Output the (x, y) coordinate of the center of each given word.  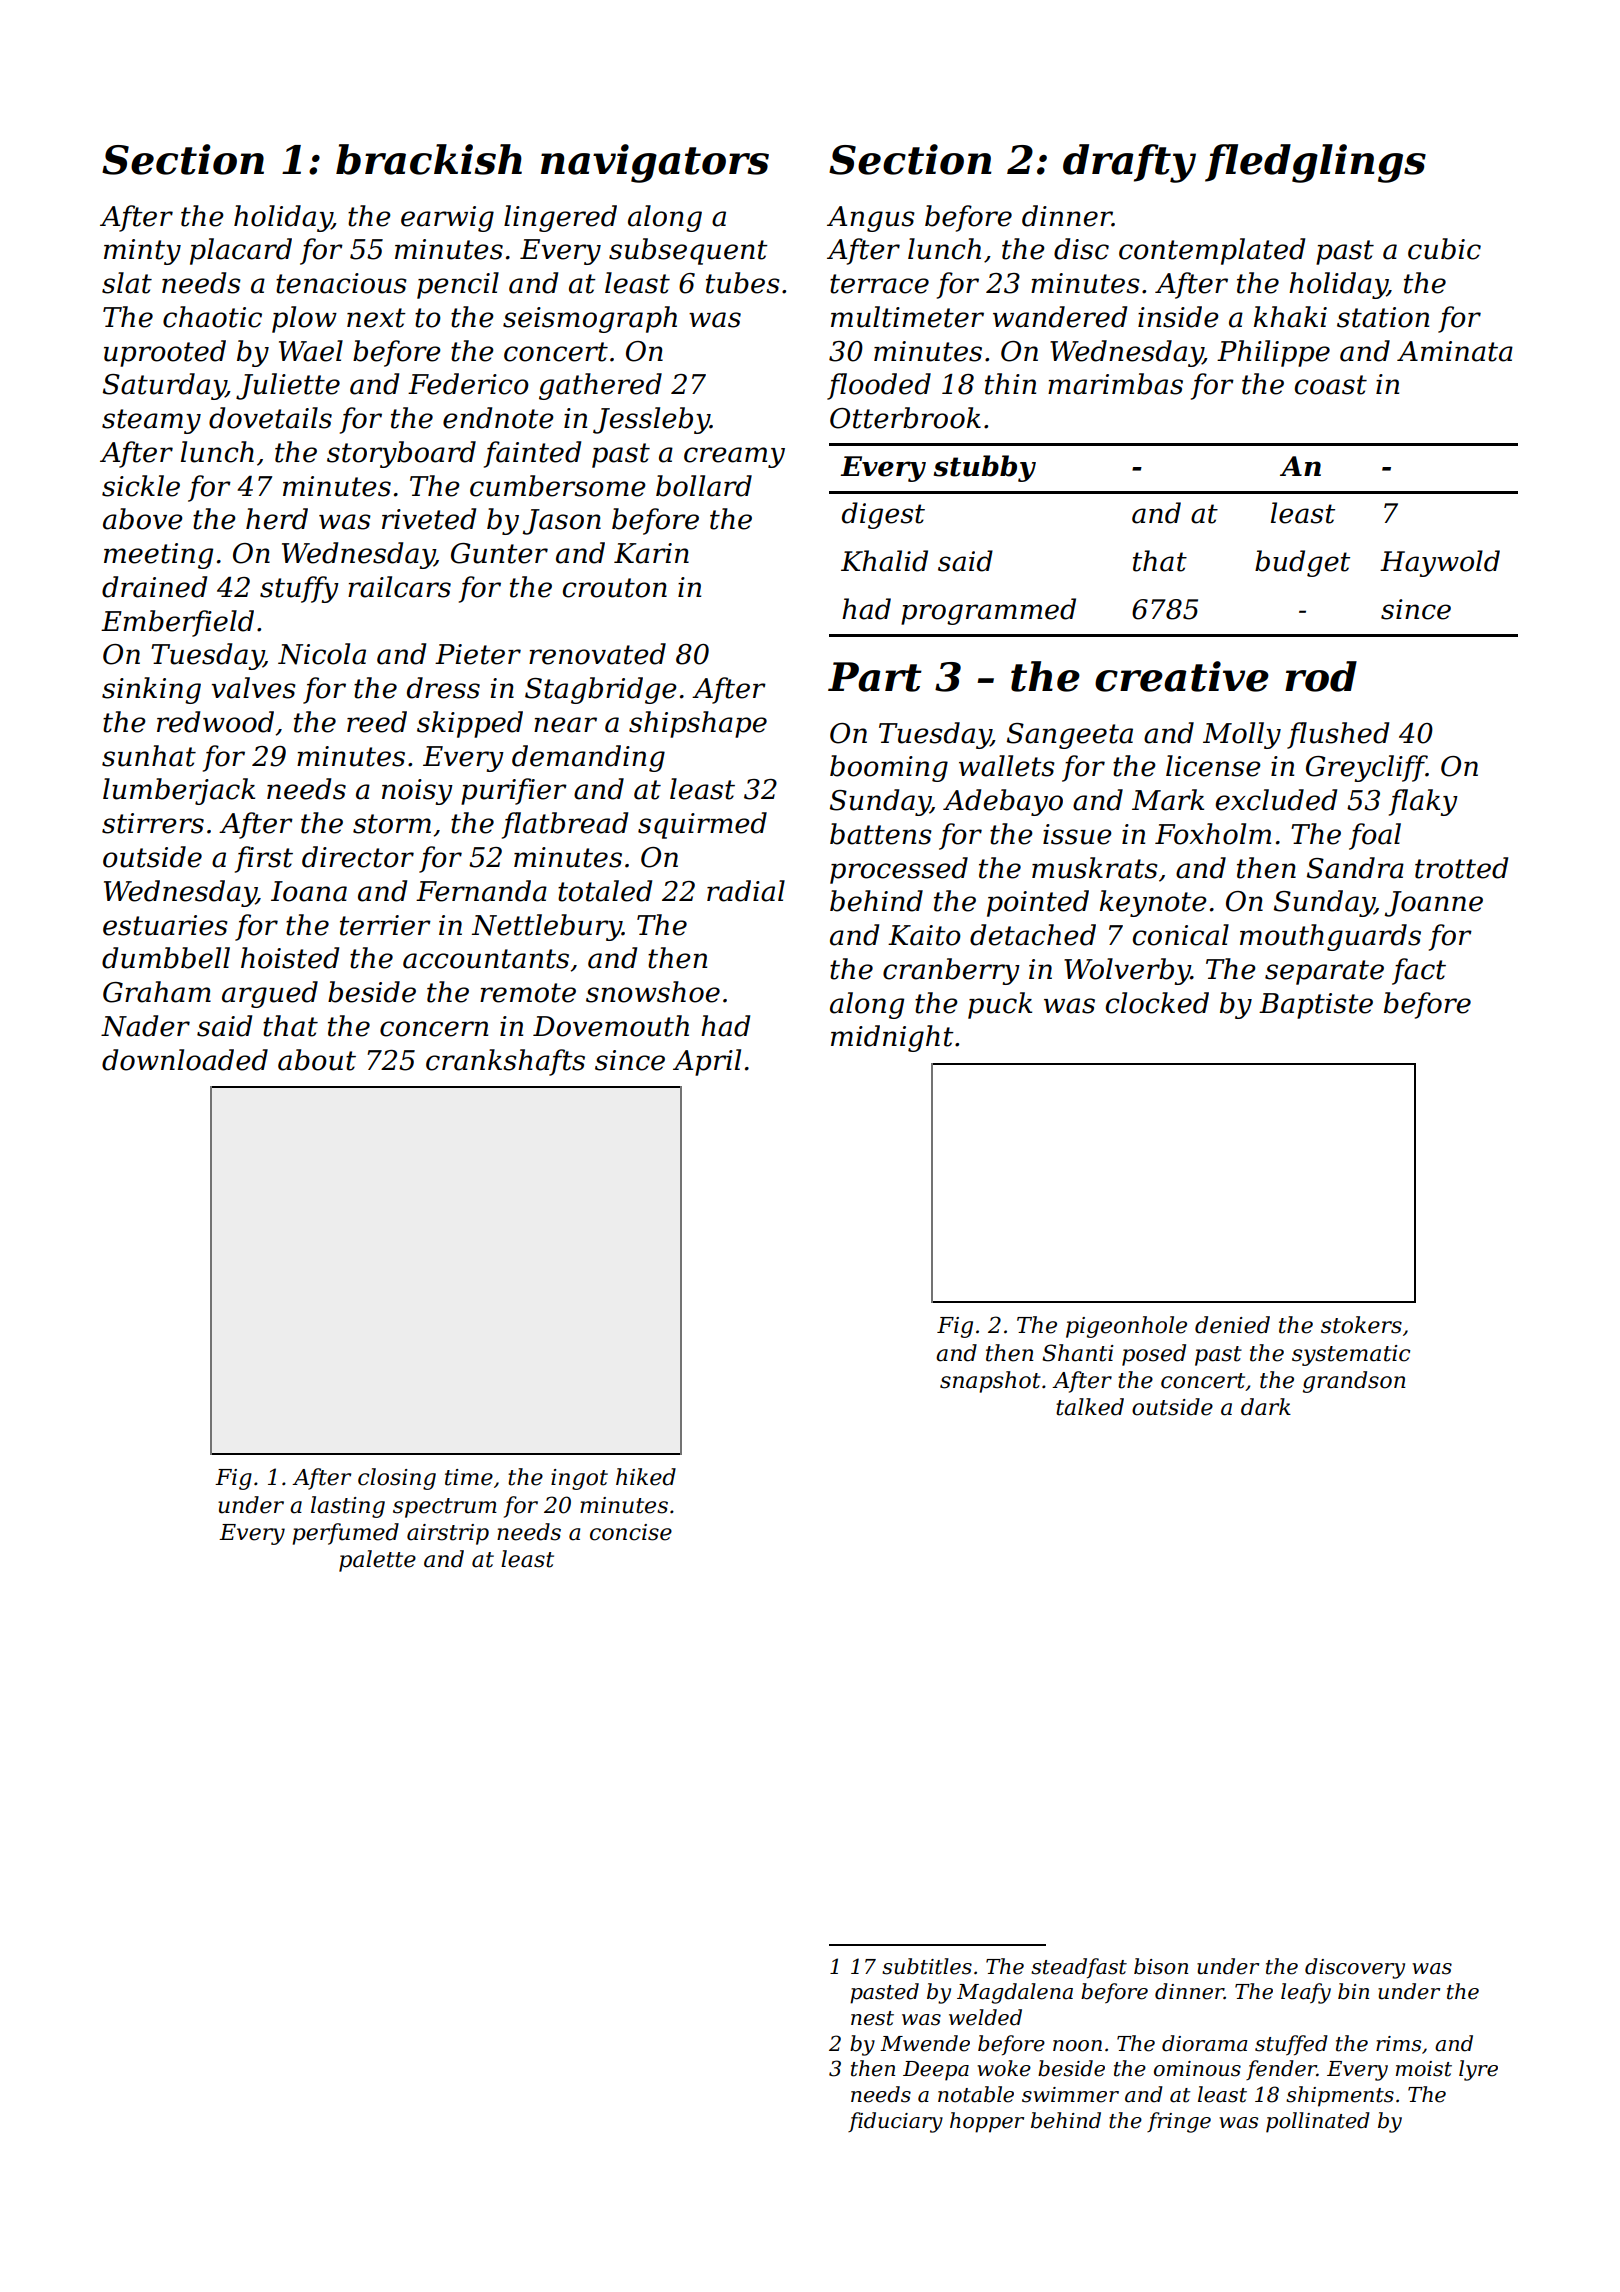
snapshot (990, 1382)
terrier (385, 925)
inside (1178, 317)
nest (872, 2018)
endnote (498, 418)
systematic (1351, 1355)
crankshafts (505, 1062)
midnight (892, 1038)
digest (883, 515)
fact (1419, 971)
